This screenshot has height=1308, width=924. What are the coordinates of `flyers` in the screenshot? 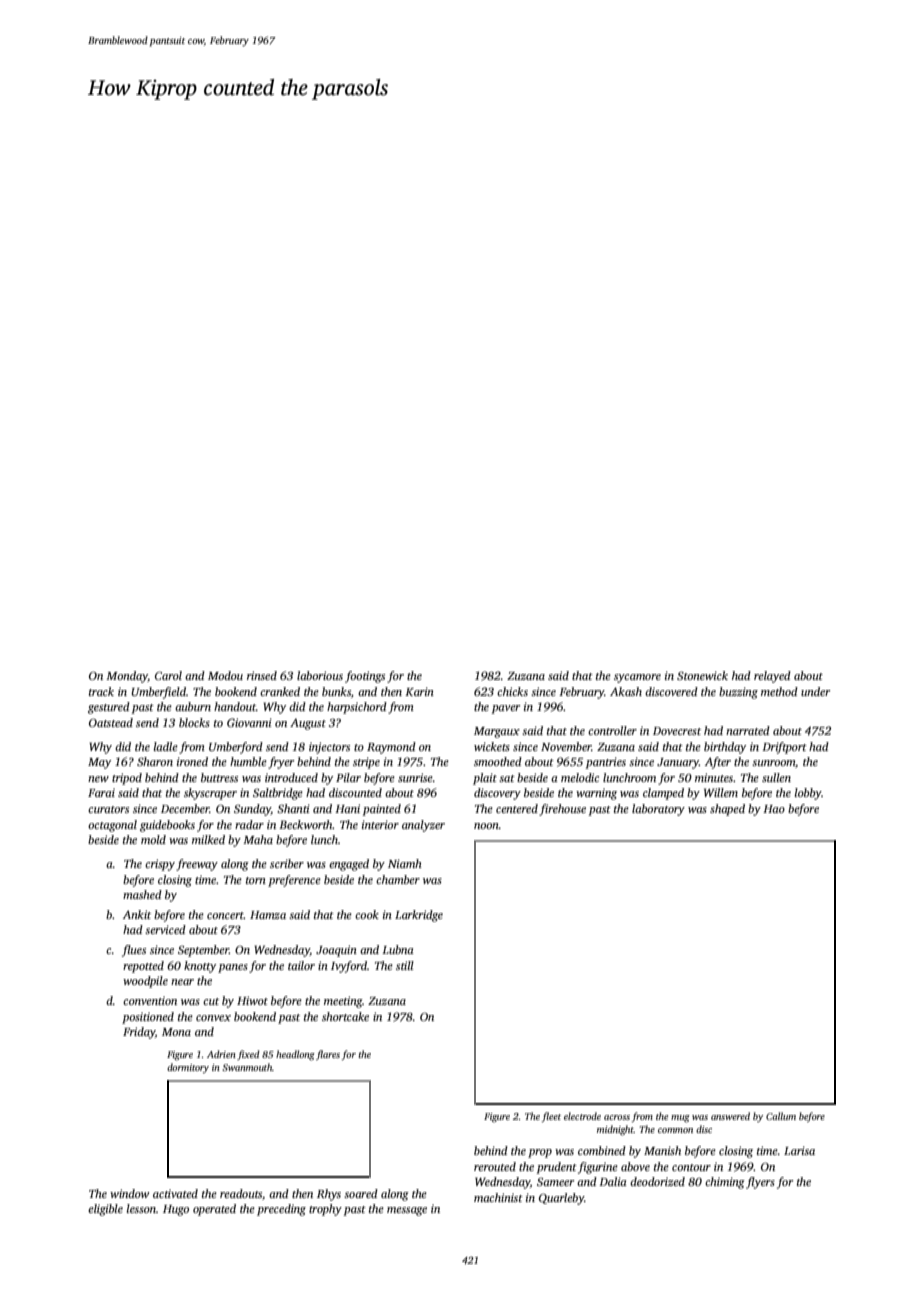 It's located at (760, 1183).
